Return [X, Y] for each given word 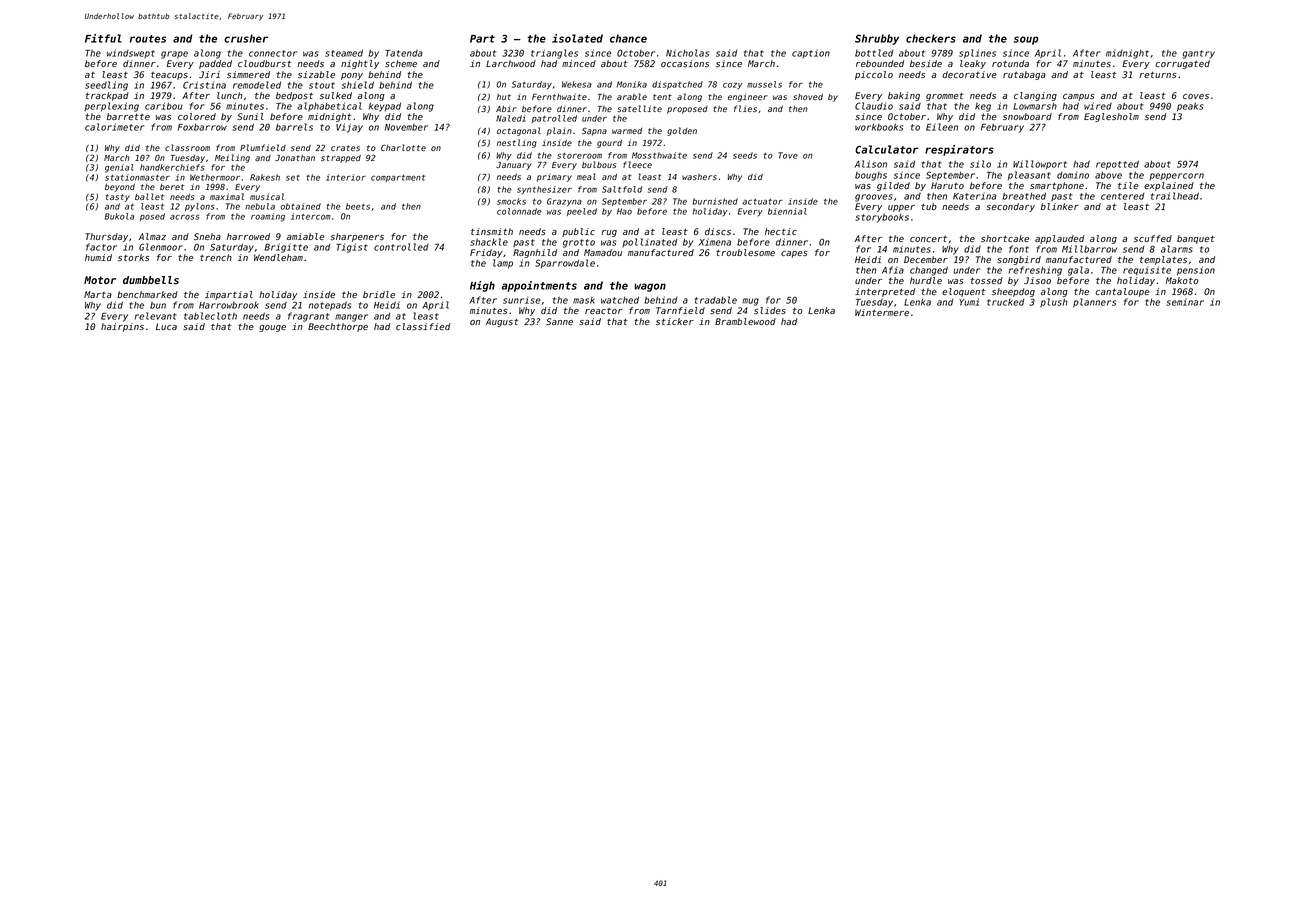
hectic [781, 231]
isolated [577, 38]
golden [682, 131]
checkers [931, 38]
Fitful [103, 38]
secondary [1010, 207]
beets [358, 206]
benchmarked [147, 294]
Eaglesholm [1111, 117]
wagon [650, 287]
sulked [336, 95]
